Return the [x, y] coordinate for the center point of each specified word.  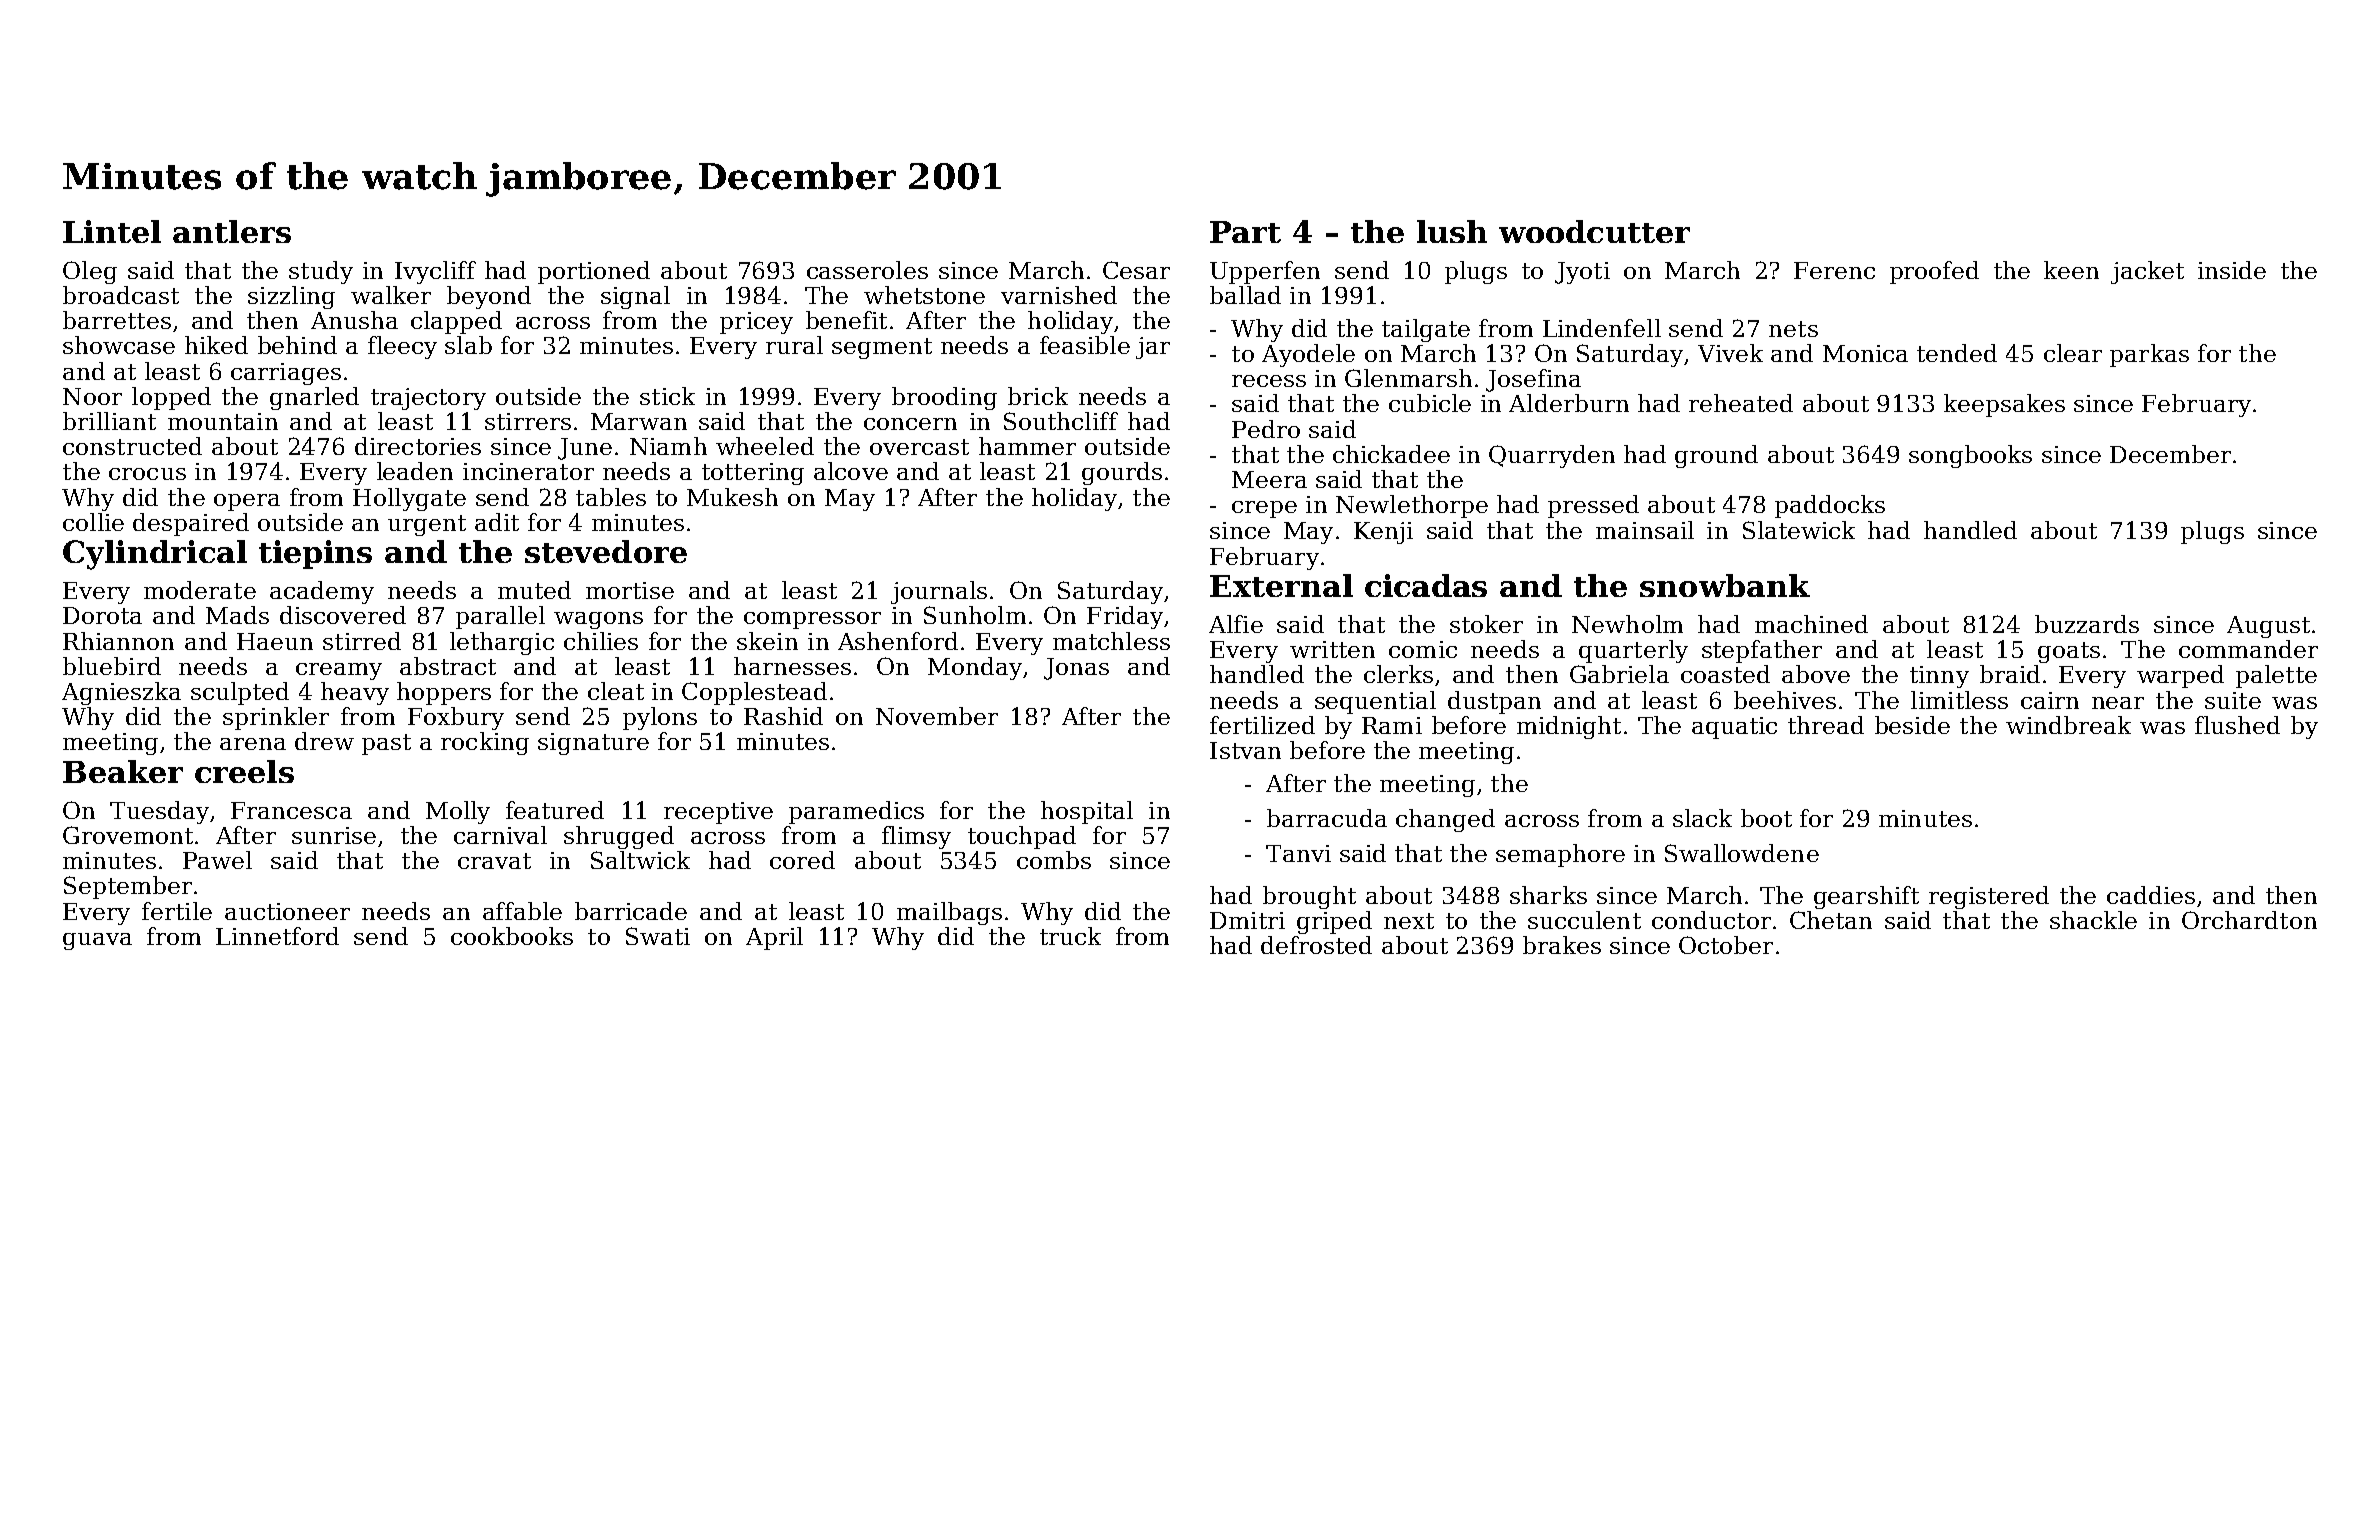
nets [1793, 329]
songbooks [1970, 456]
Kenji [1383, 533]
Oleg [90, 272]
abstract [448, 666]
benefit [846, 320]
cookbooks [512, 936]
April [774, 938]
